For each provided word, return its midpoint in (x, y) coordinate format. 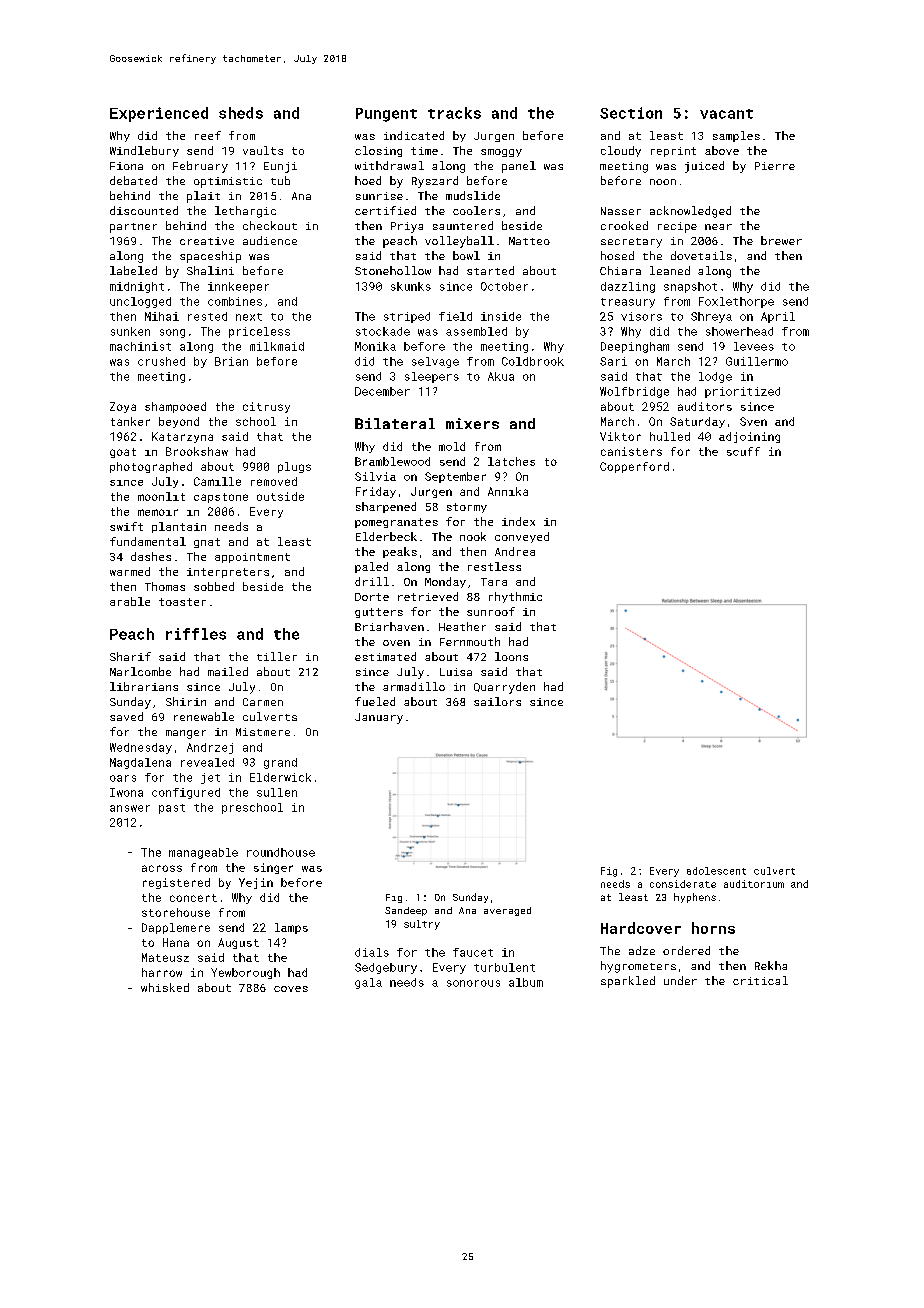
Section (631, 113)
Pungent (386, 115)
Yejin (256, 883)
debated (133, 180)
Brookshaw (197, 451)
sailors (497, 701)
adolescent (716, 871)
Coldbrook (533, 361)
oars (123, 778)
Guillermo (757, 361)
